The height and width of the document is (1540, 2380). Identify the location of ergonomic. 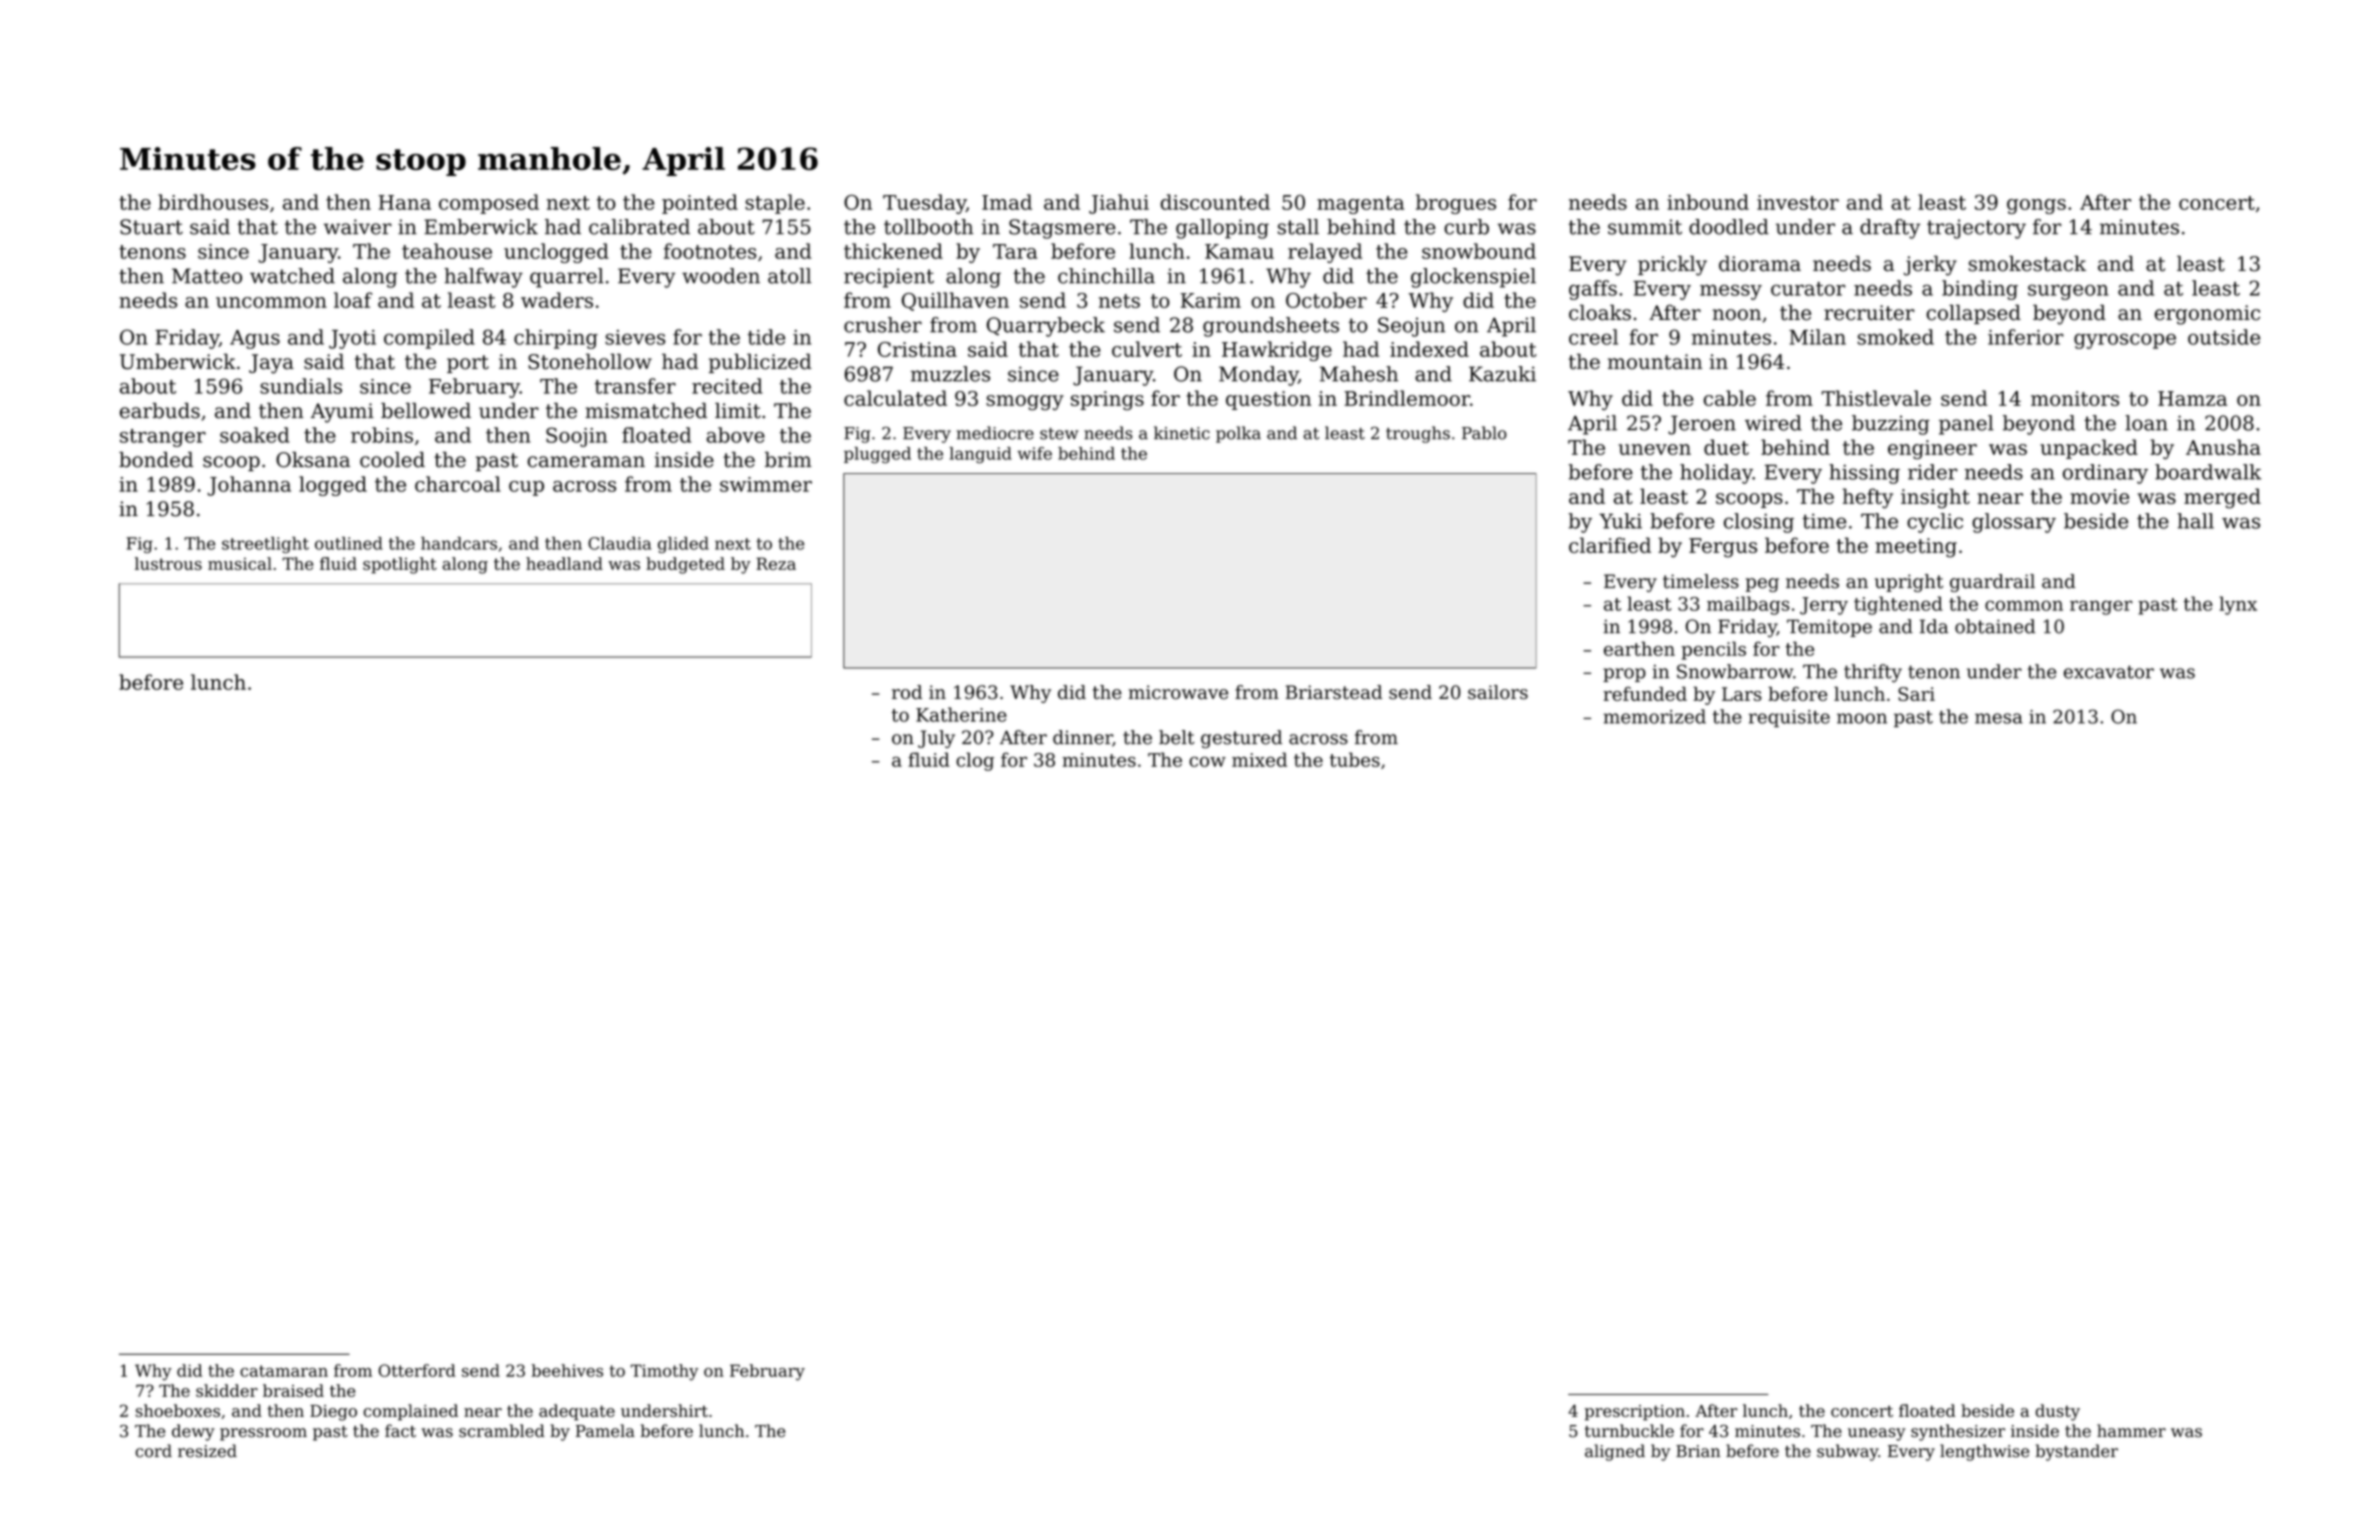
(2207, 315).
